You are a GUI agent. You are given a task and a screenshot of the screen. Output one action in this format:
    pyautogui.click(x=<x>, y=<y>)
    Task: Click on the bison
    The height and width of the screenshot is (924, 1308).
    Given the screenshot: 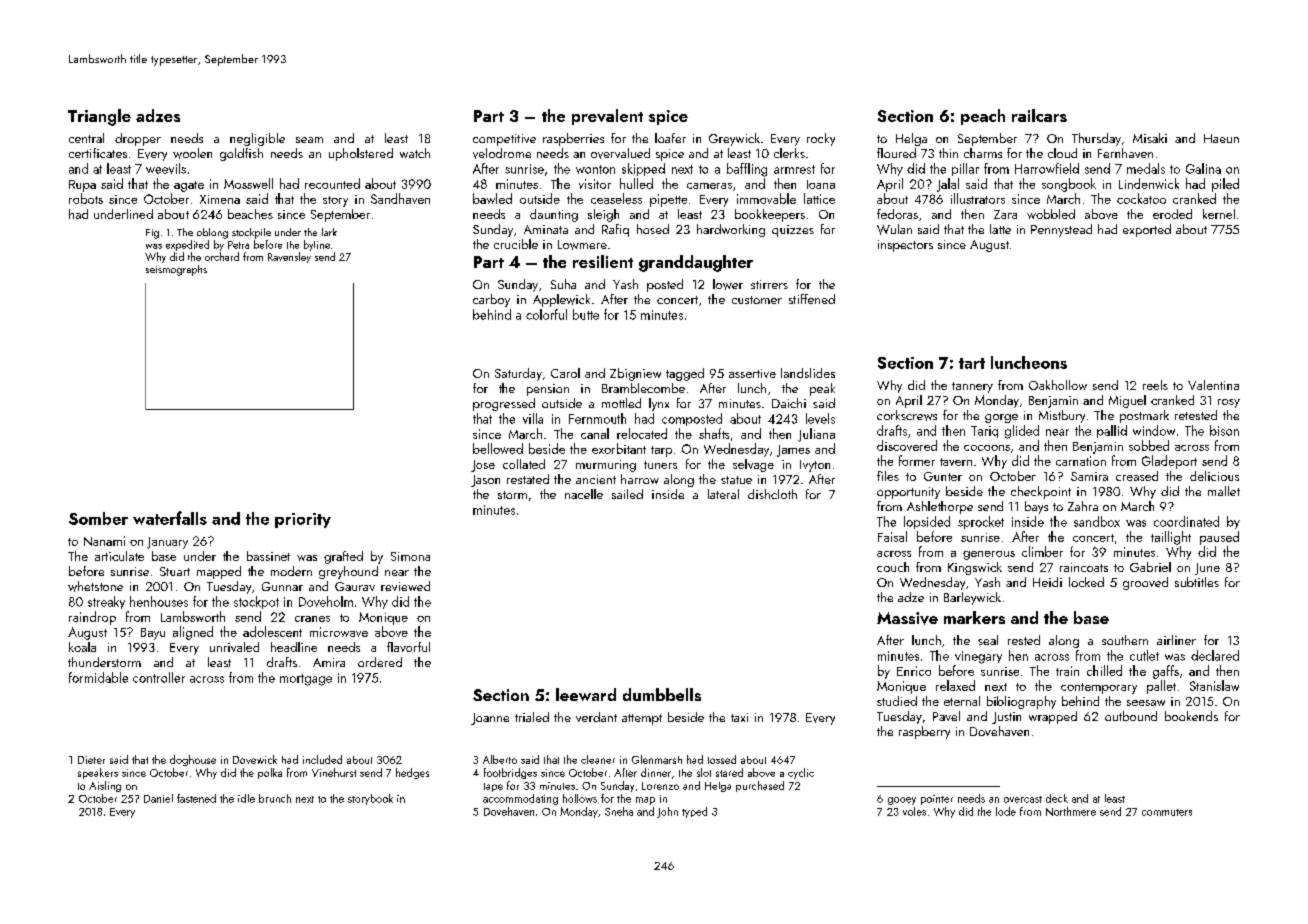 What is the action you would take?
    pyautogui.click(x=1224, y=430)
